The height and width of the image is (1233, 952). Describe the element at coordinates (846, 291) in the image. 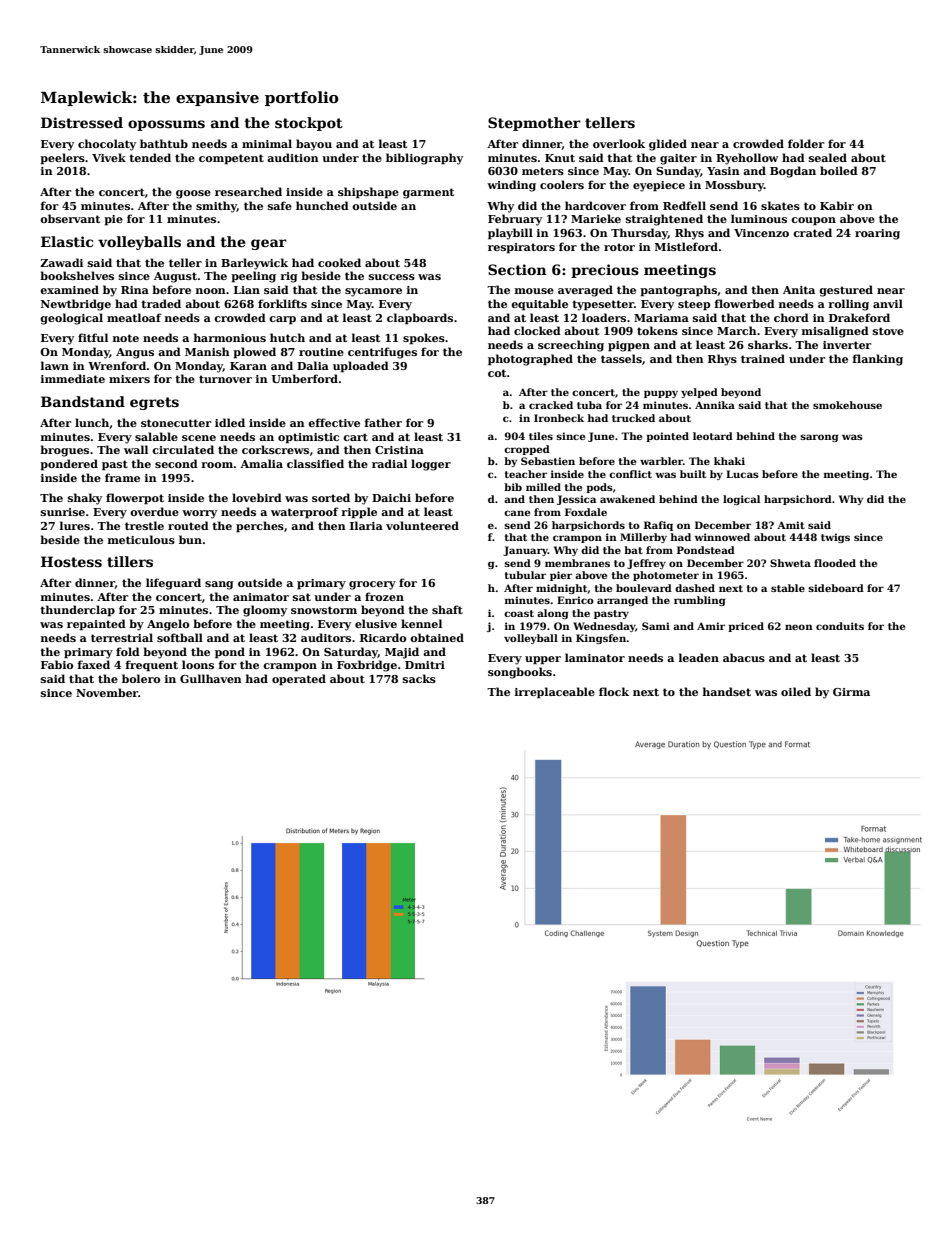

I see `gestured` at that location.
